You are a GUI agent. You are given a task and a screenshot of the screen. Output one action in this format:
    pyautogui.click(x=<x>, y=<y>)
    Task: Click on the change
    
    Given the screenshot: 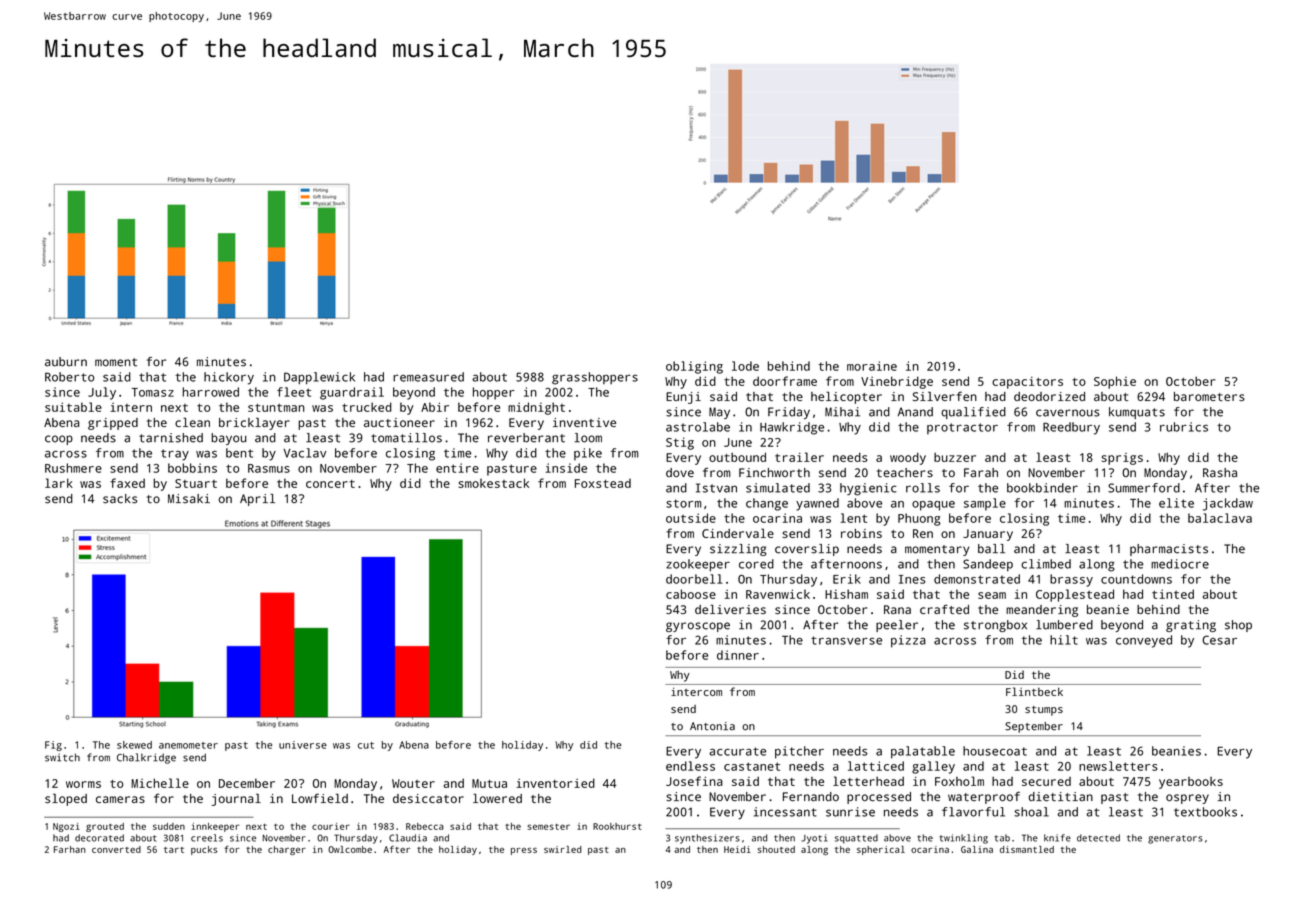 What is the action you would take?
    pyautogui.click(x=767, y=504)
